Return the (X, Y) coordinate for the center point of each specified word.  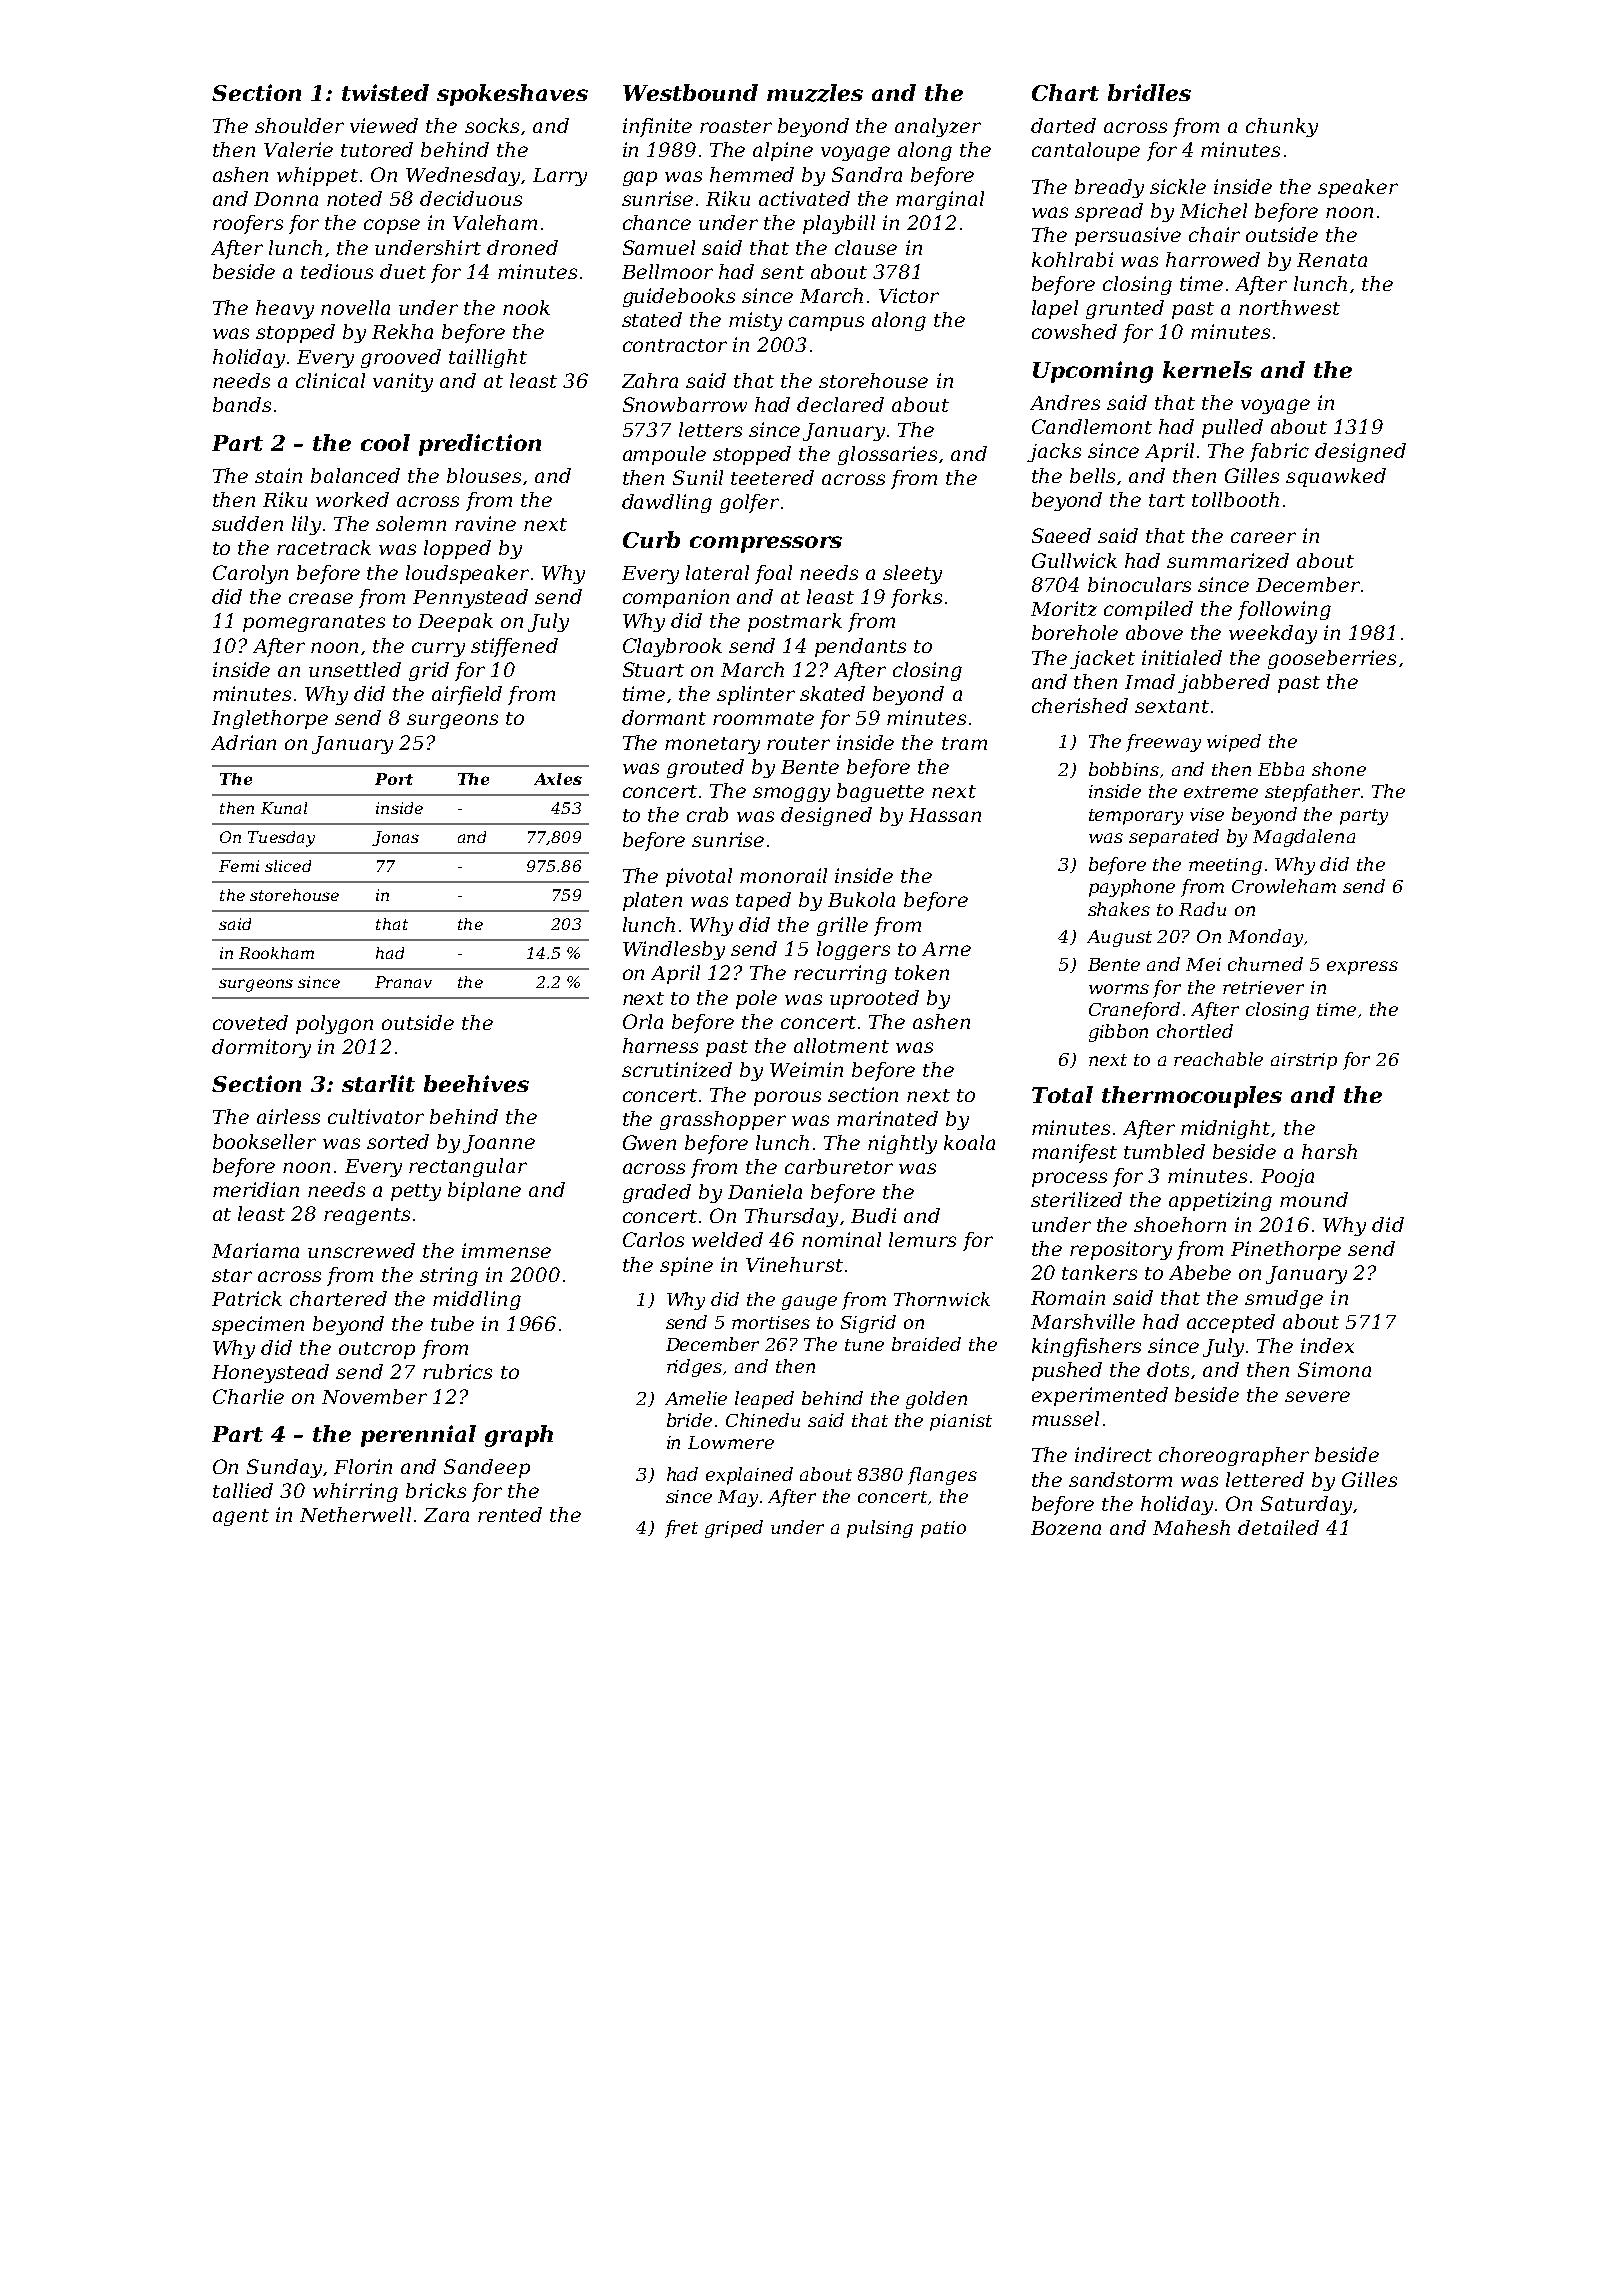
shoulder (299, 125)
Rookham (276, 953)
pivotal (699, 877)
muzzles (815, 93)
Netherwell (355, 1514)
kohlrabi (1072, 259)
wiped (1234, 743)
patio (943, 1529)
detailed (1278, 1527)
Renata (1332, 260)
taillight (488, 358)
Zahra (650, 380)
